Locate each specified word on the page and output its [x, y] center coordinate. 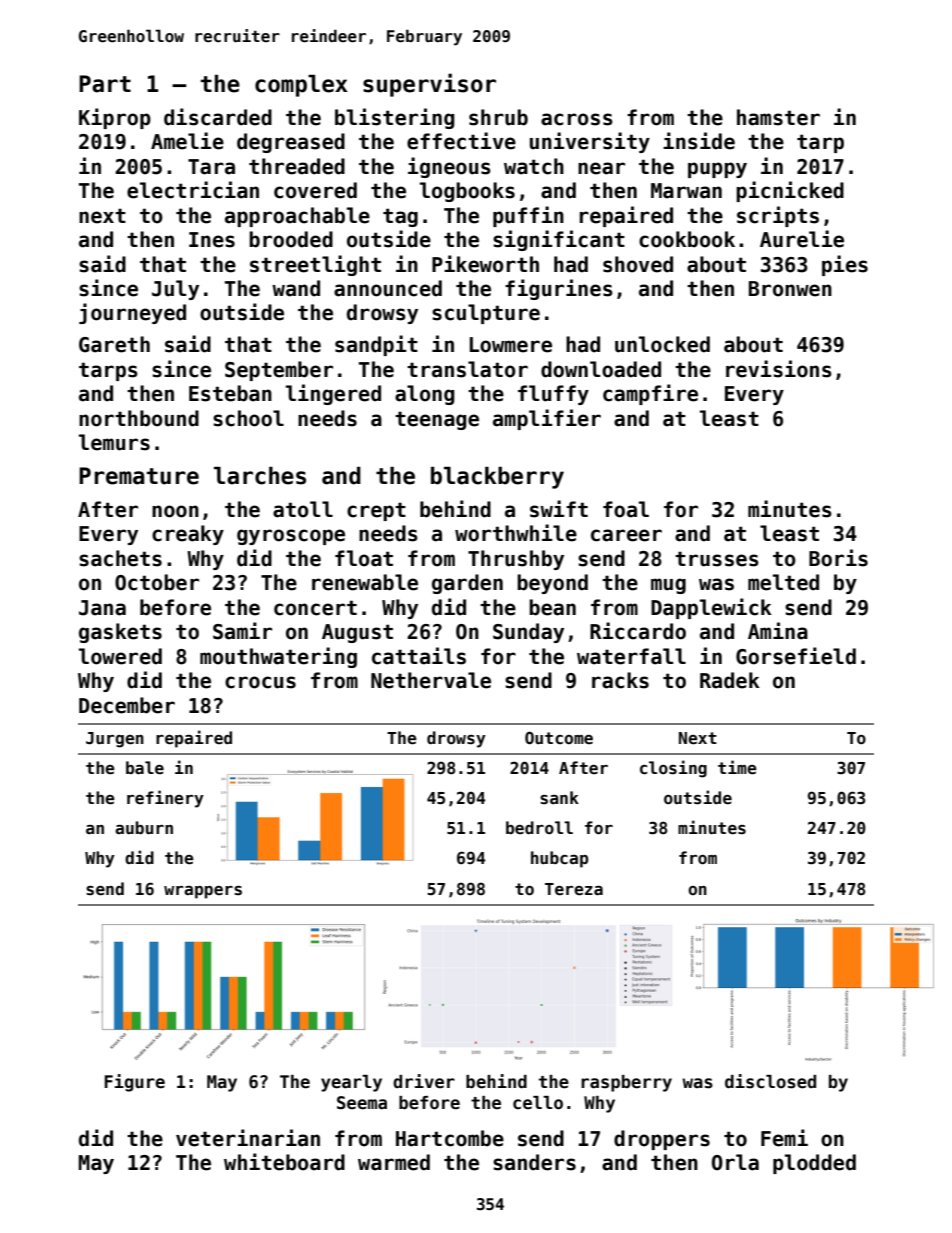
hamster [778, 117]
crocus [260, 682]
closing [673, 769]
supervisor [429, 85]
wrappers [203, 892]
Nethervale [431, 680]
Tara [211, 167]
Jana [102, 608]
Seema [362, 1103]
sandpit [376, 345]
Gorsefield [796, 656]
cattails [419, 656]
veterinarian [248, 1138]
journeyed [132, 313]
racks [620, 680]
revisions [779, 369]
